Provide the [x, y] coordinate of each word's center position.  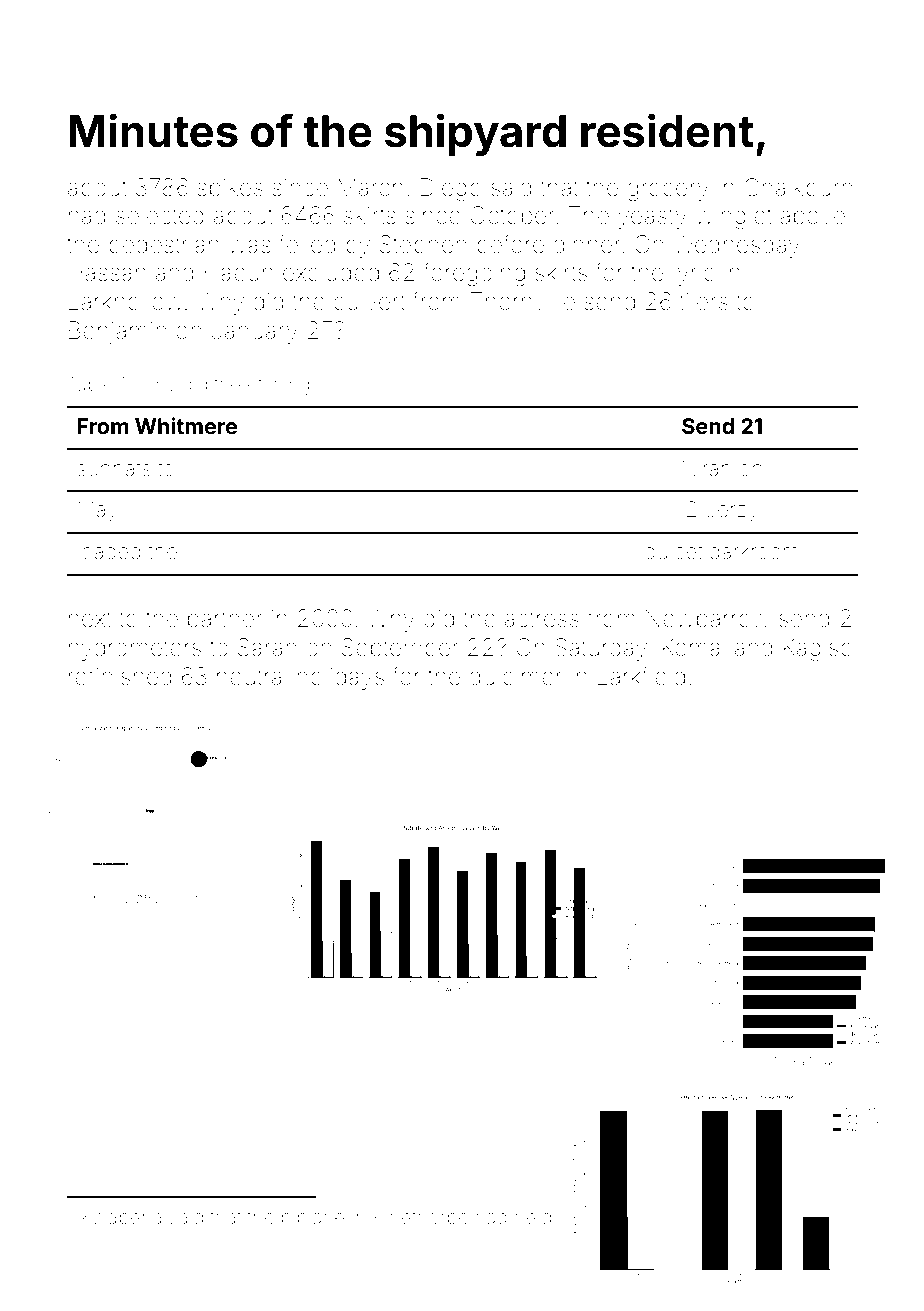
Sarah [267, 647]
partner [225, 621]
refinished [120, 676]
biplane [313, 1219]
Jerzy [732, 511]
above [812, 215]
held [533, 1217]
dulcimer [516, 676]
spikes [230, 190]
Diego [451, 189]
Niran [707, 468]
